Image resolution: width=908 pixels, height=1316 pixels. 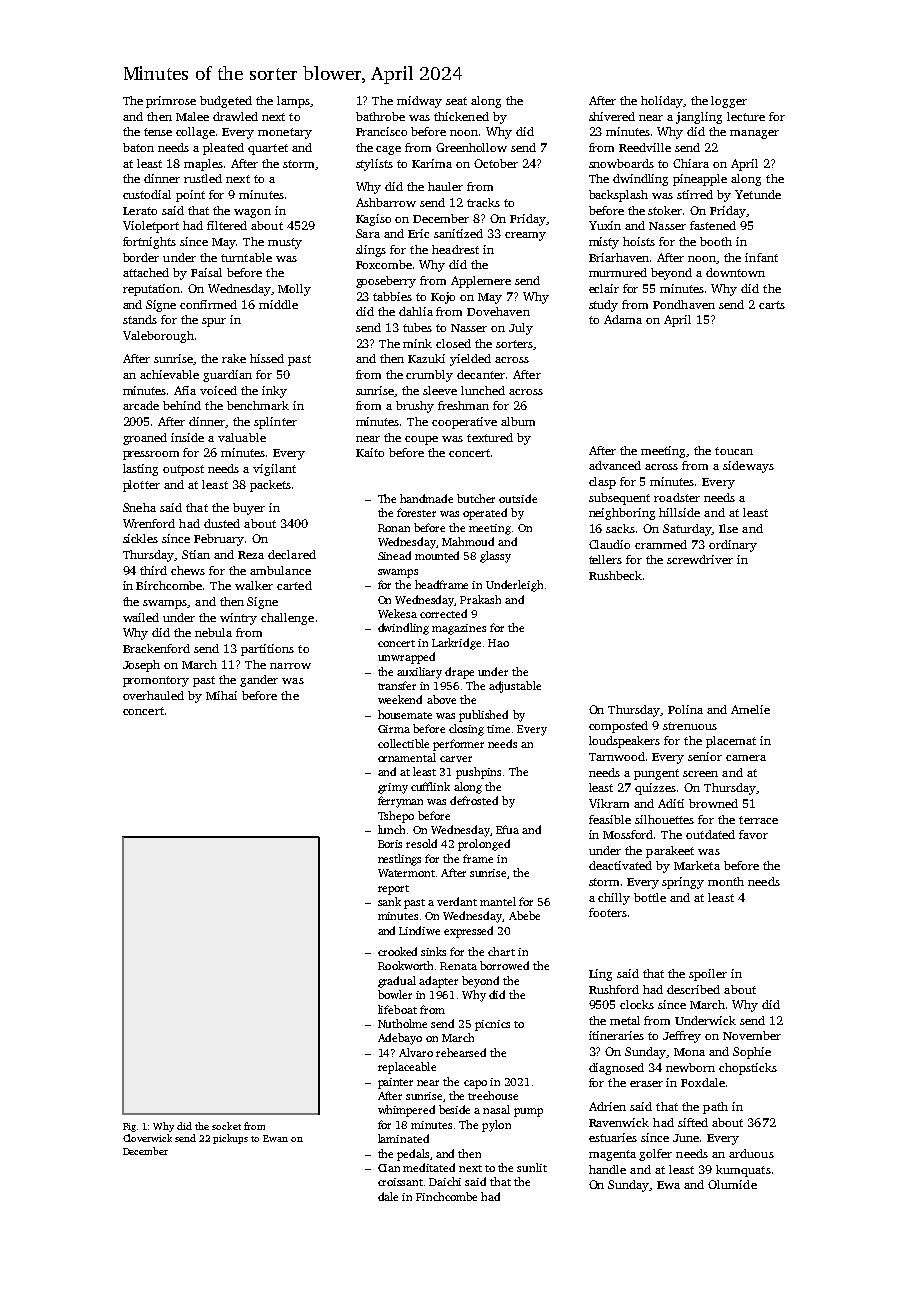 I want to click on primrose, so click(x=171, y=102).
